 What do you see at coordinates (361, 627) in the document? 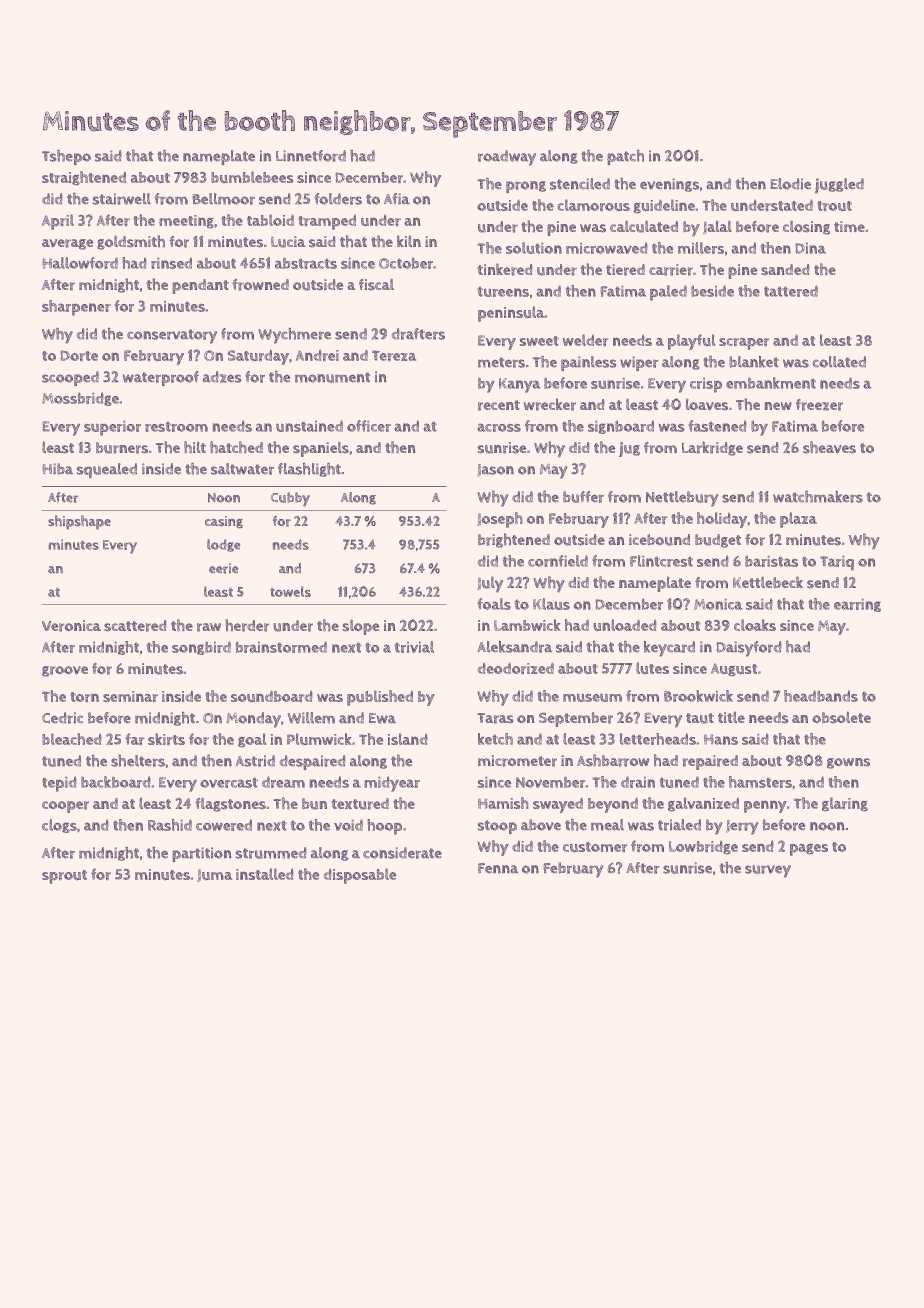
I see `slope` at bounding box center [361, 627].
